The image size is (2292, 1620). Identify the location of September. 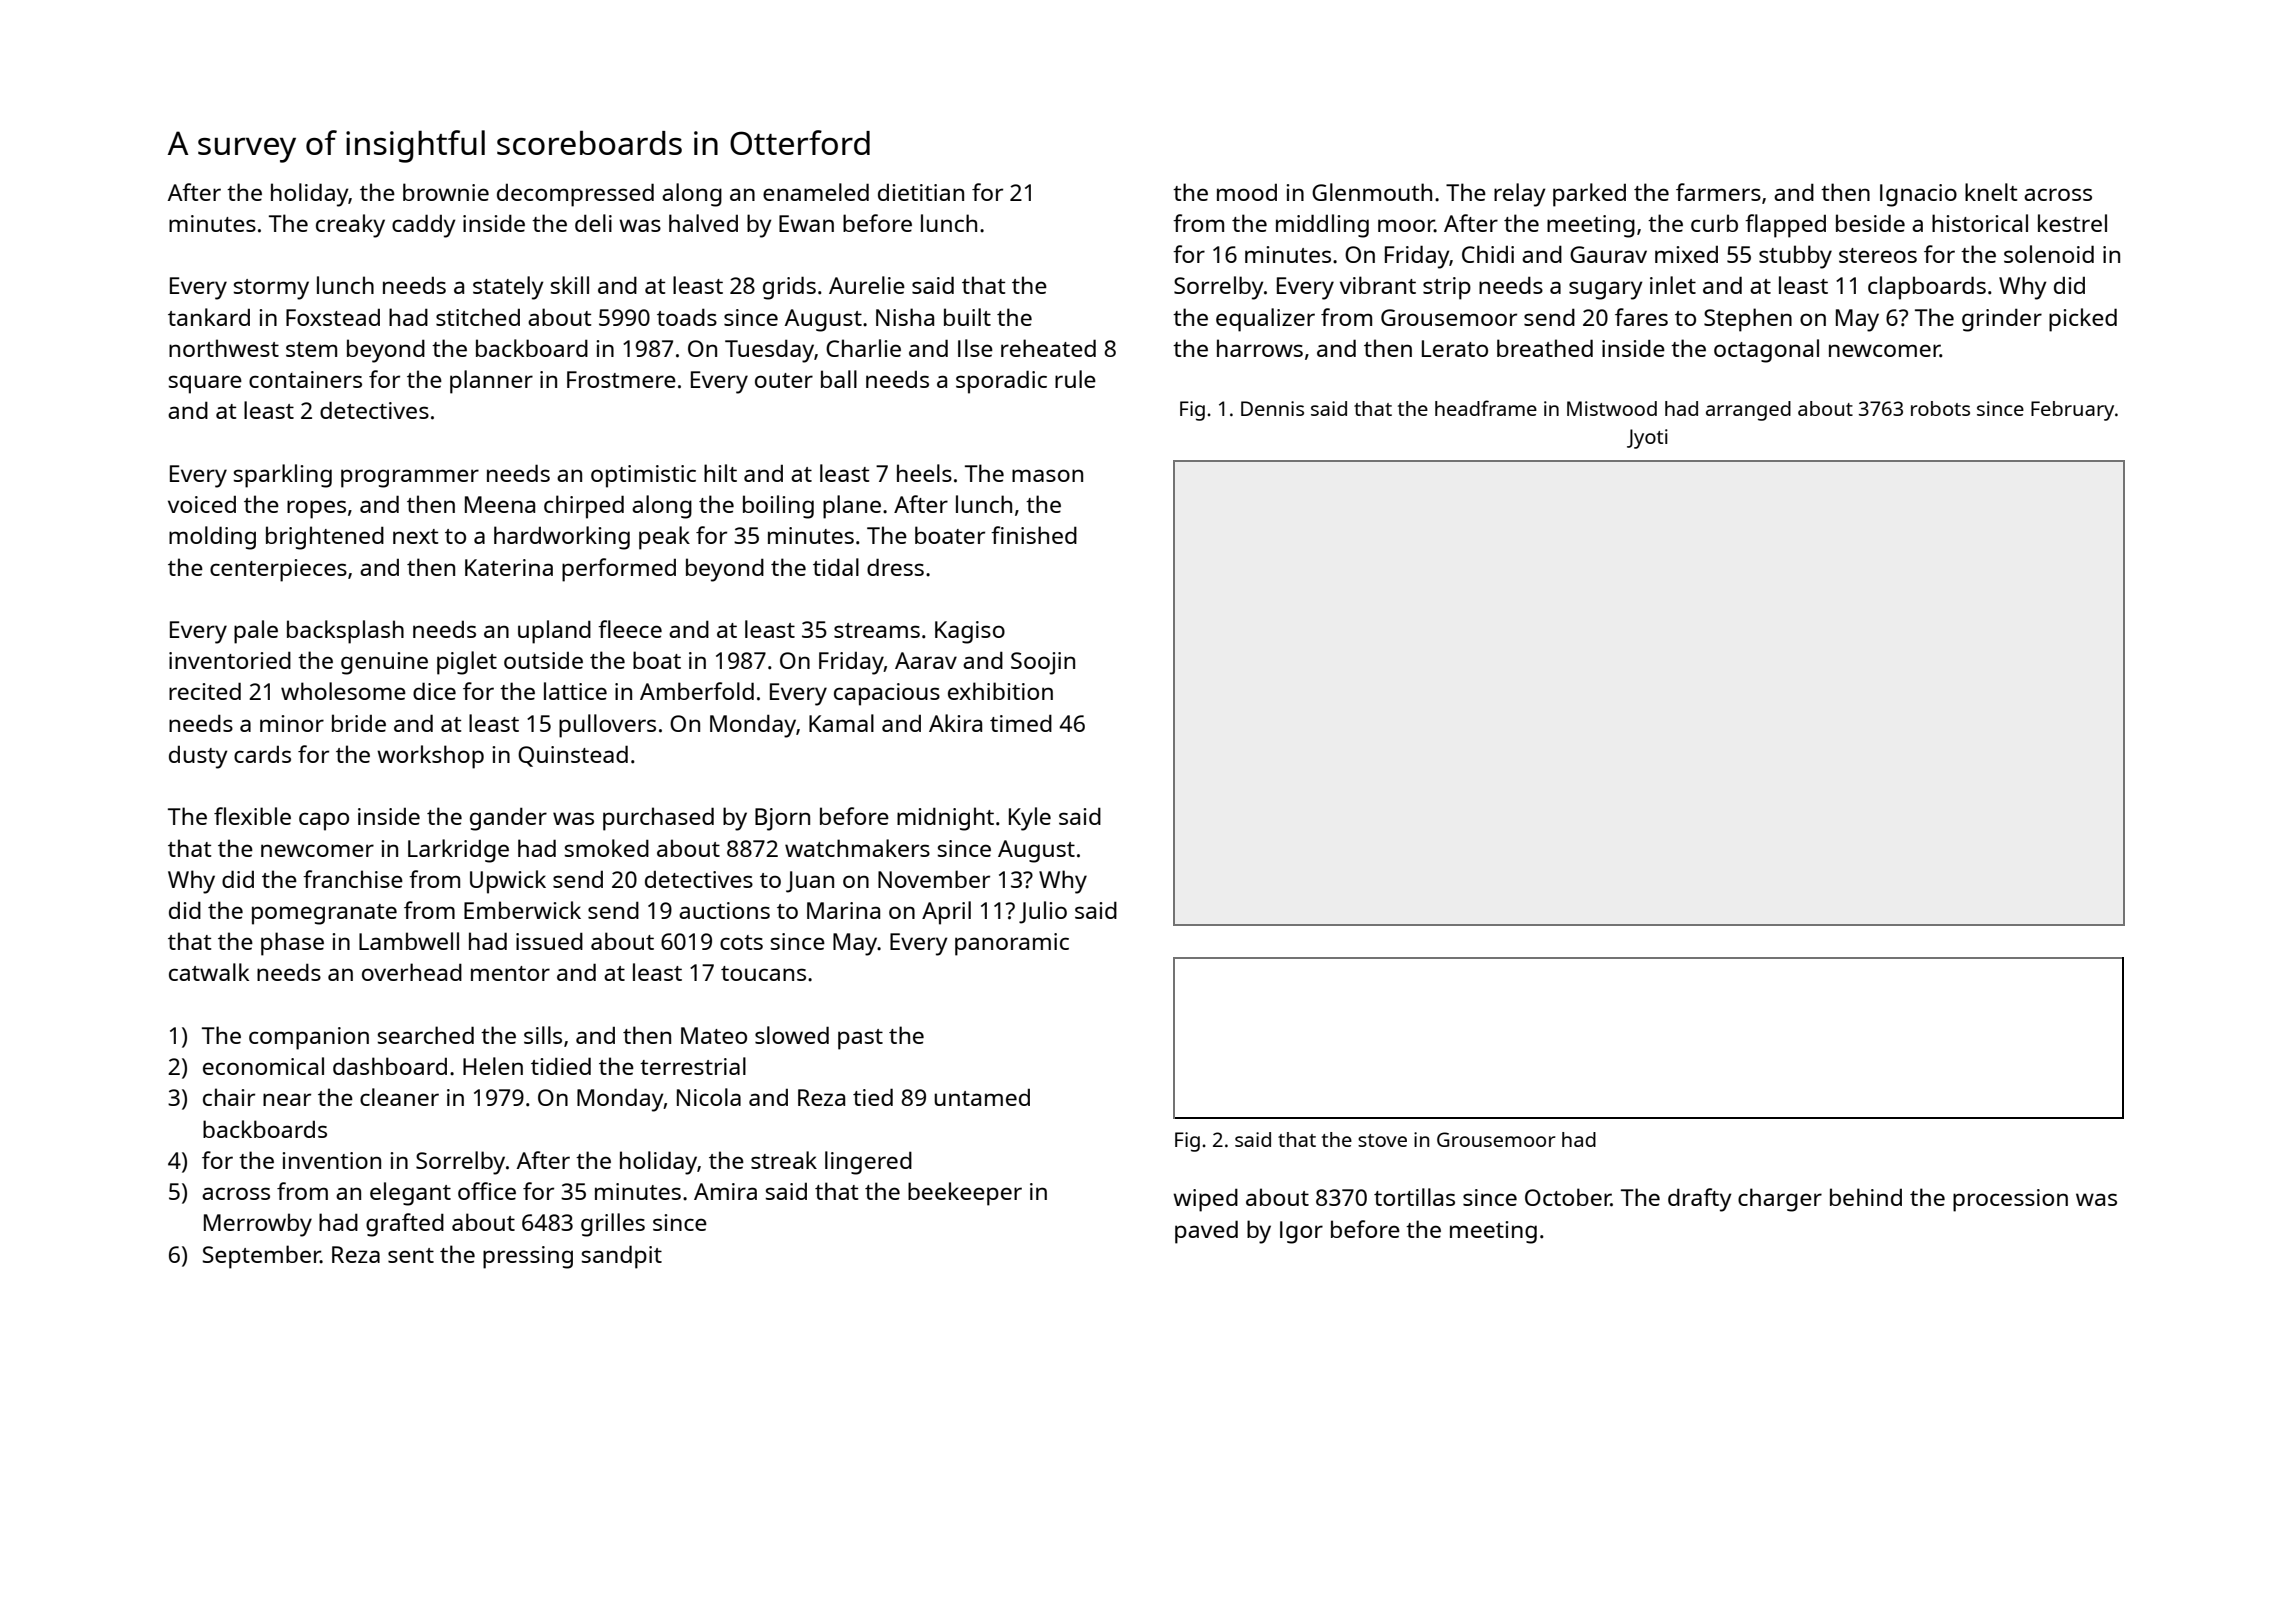
(262, 1257).
